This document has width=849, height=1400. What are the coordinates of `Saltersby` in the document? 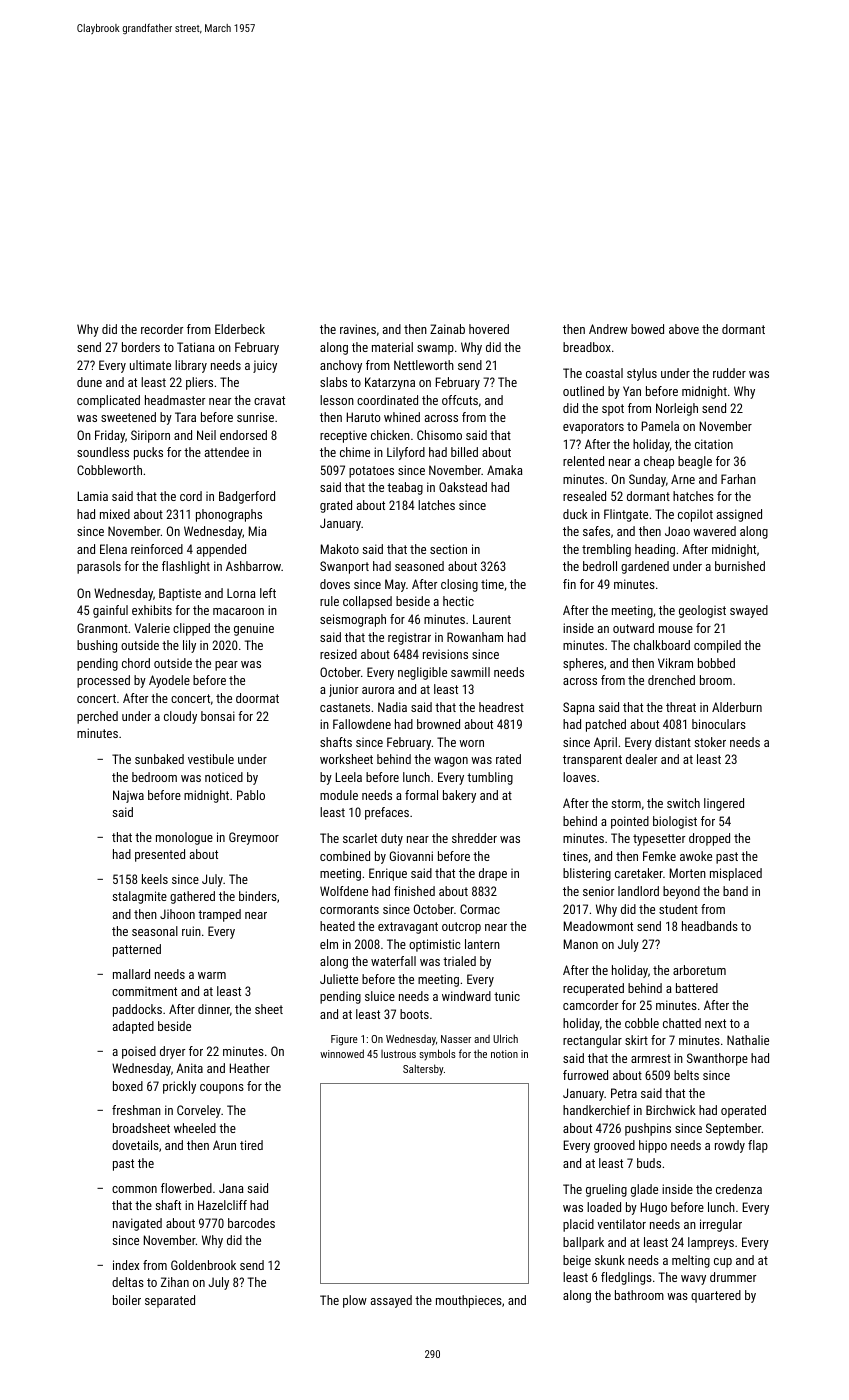 It's located at (423, 1069).
